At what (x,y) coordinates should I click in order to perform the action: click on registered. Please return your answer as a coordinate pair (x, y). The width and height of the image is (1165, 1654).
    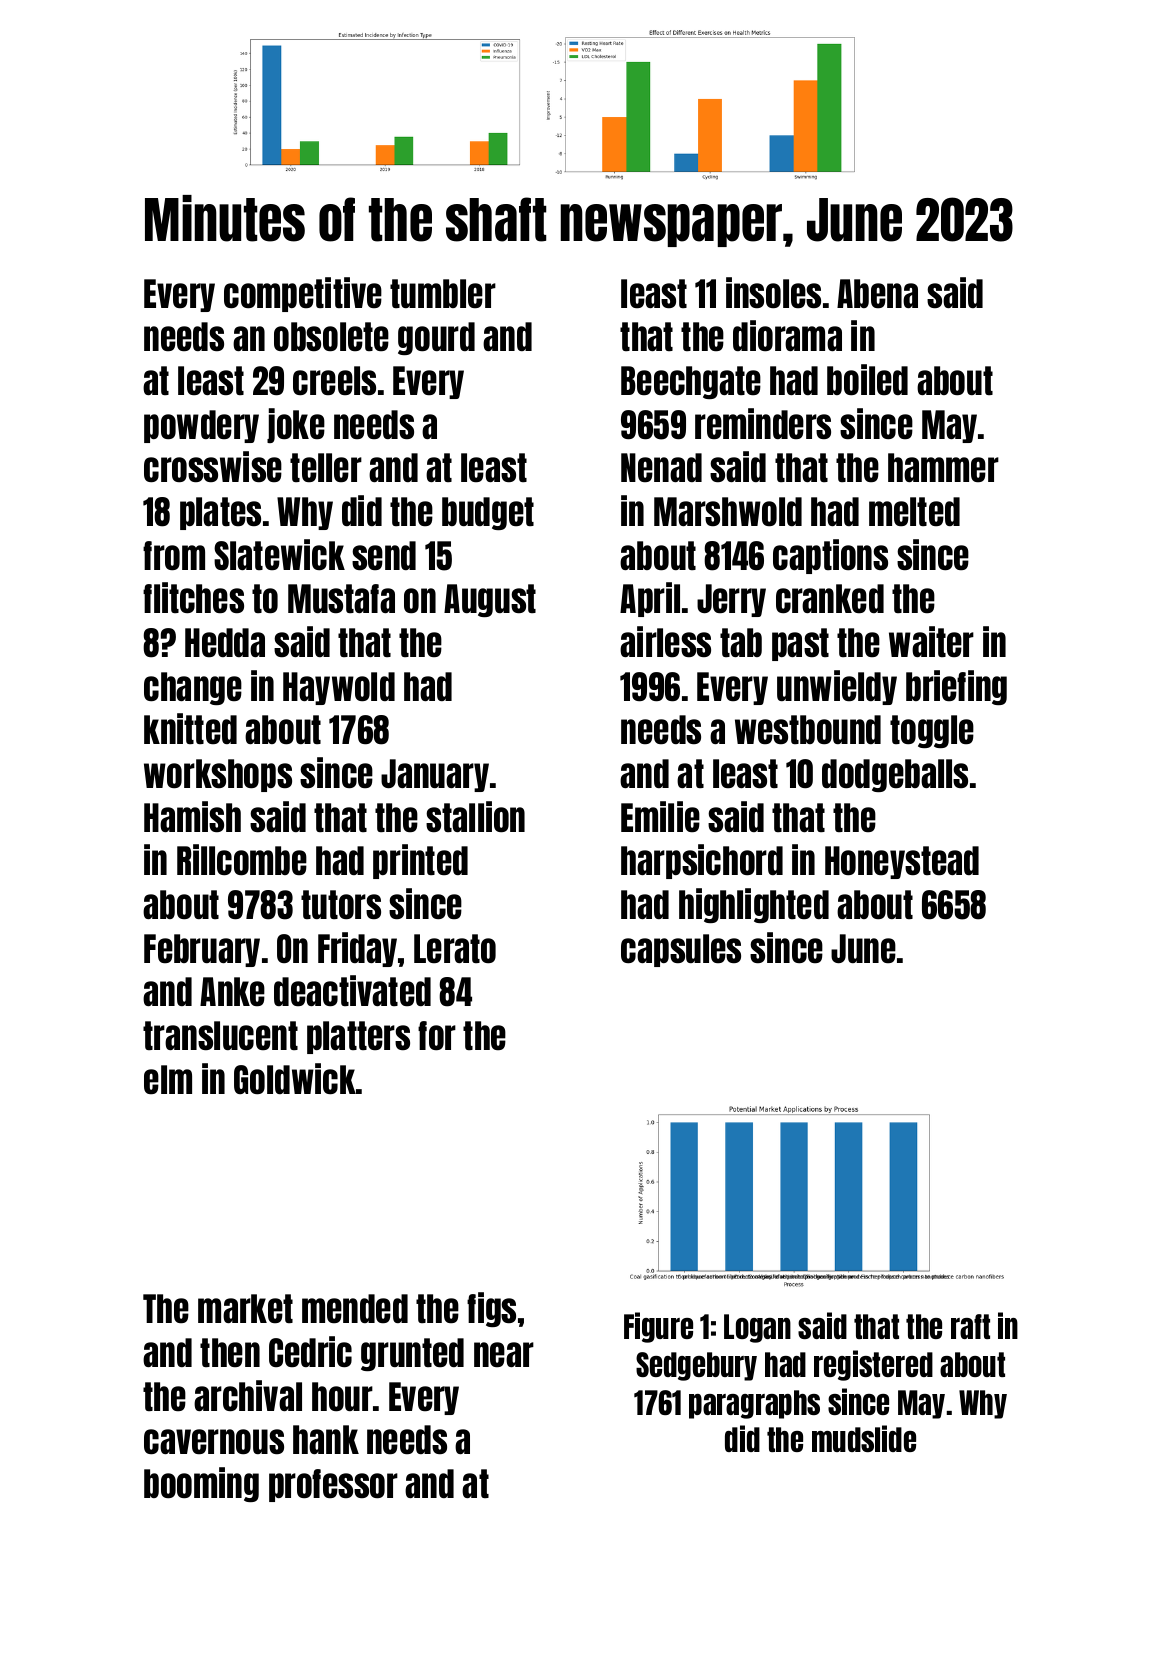
    Looking at the image, I should click on (873, 1365).
